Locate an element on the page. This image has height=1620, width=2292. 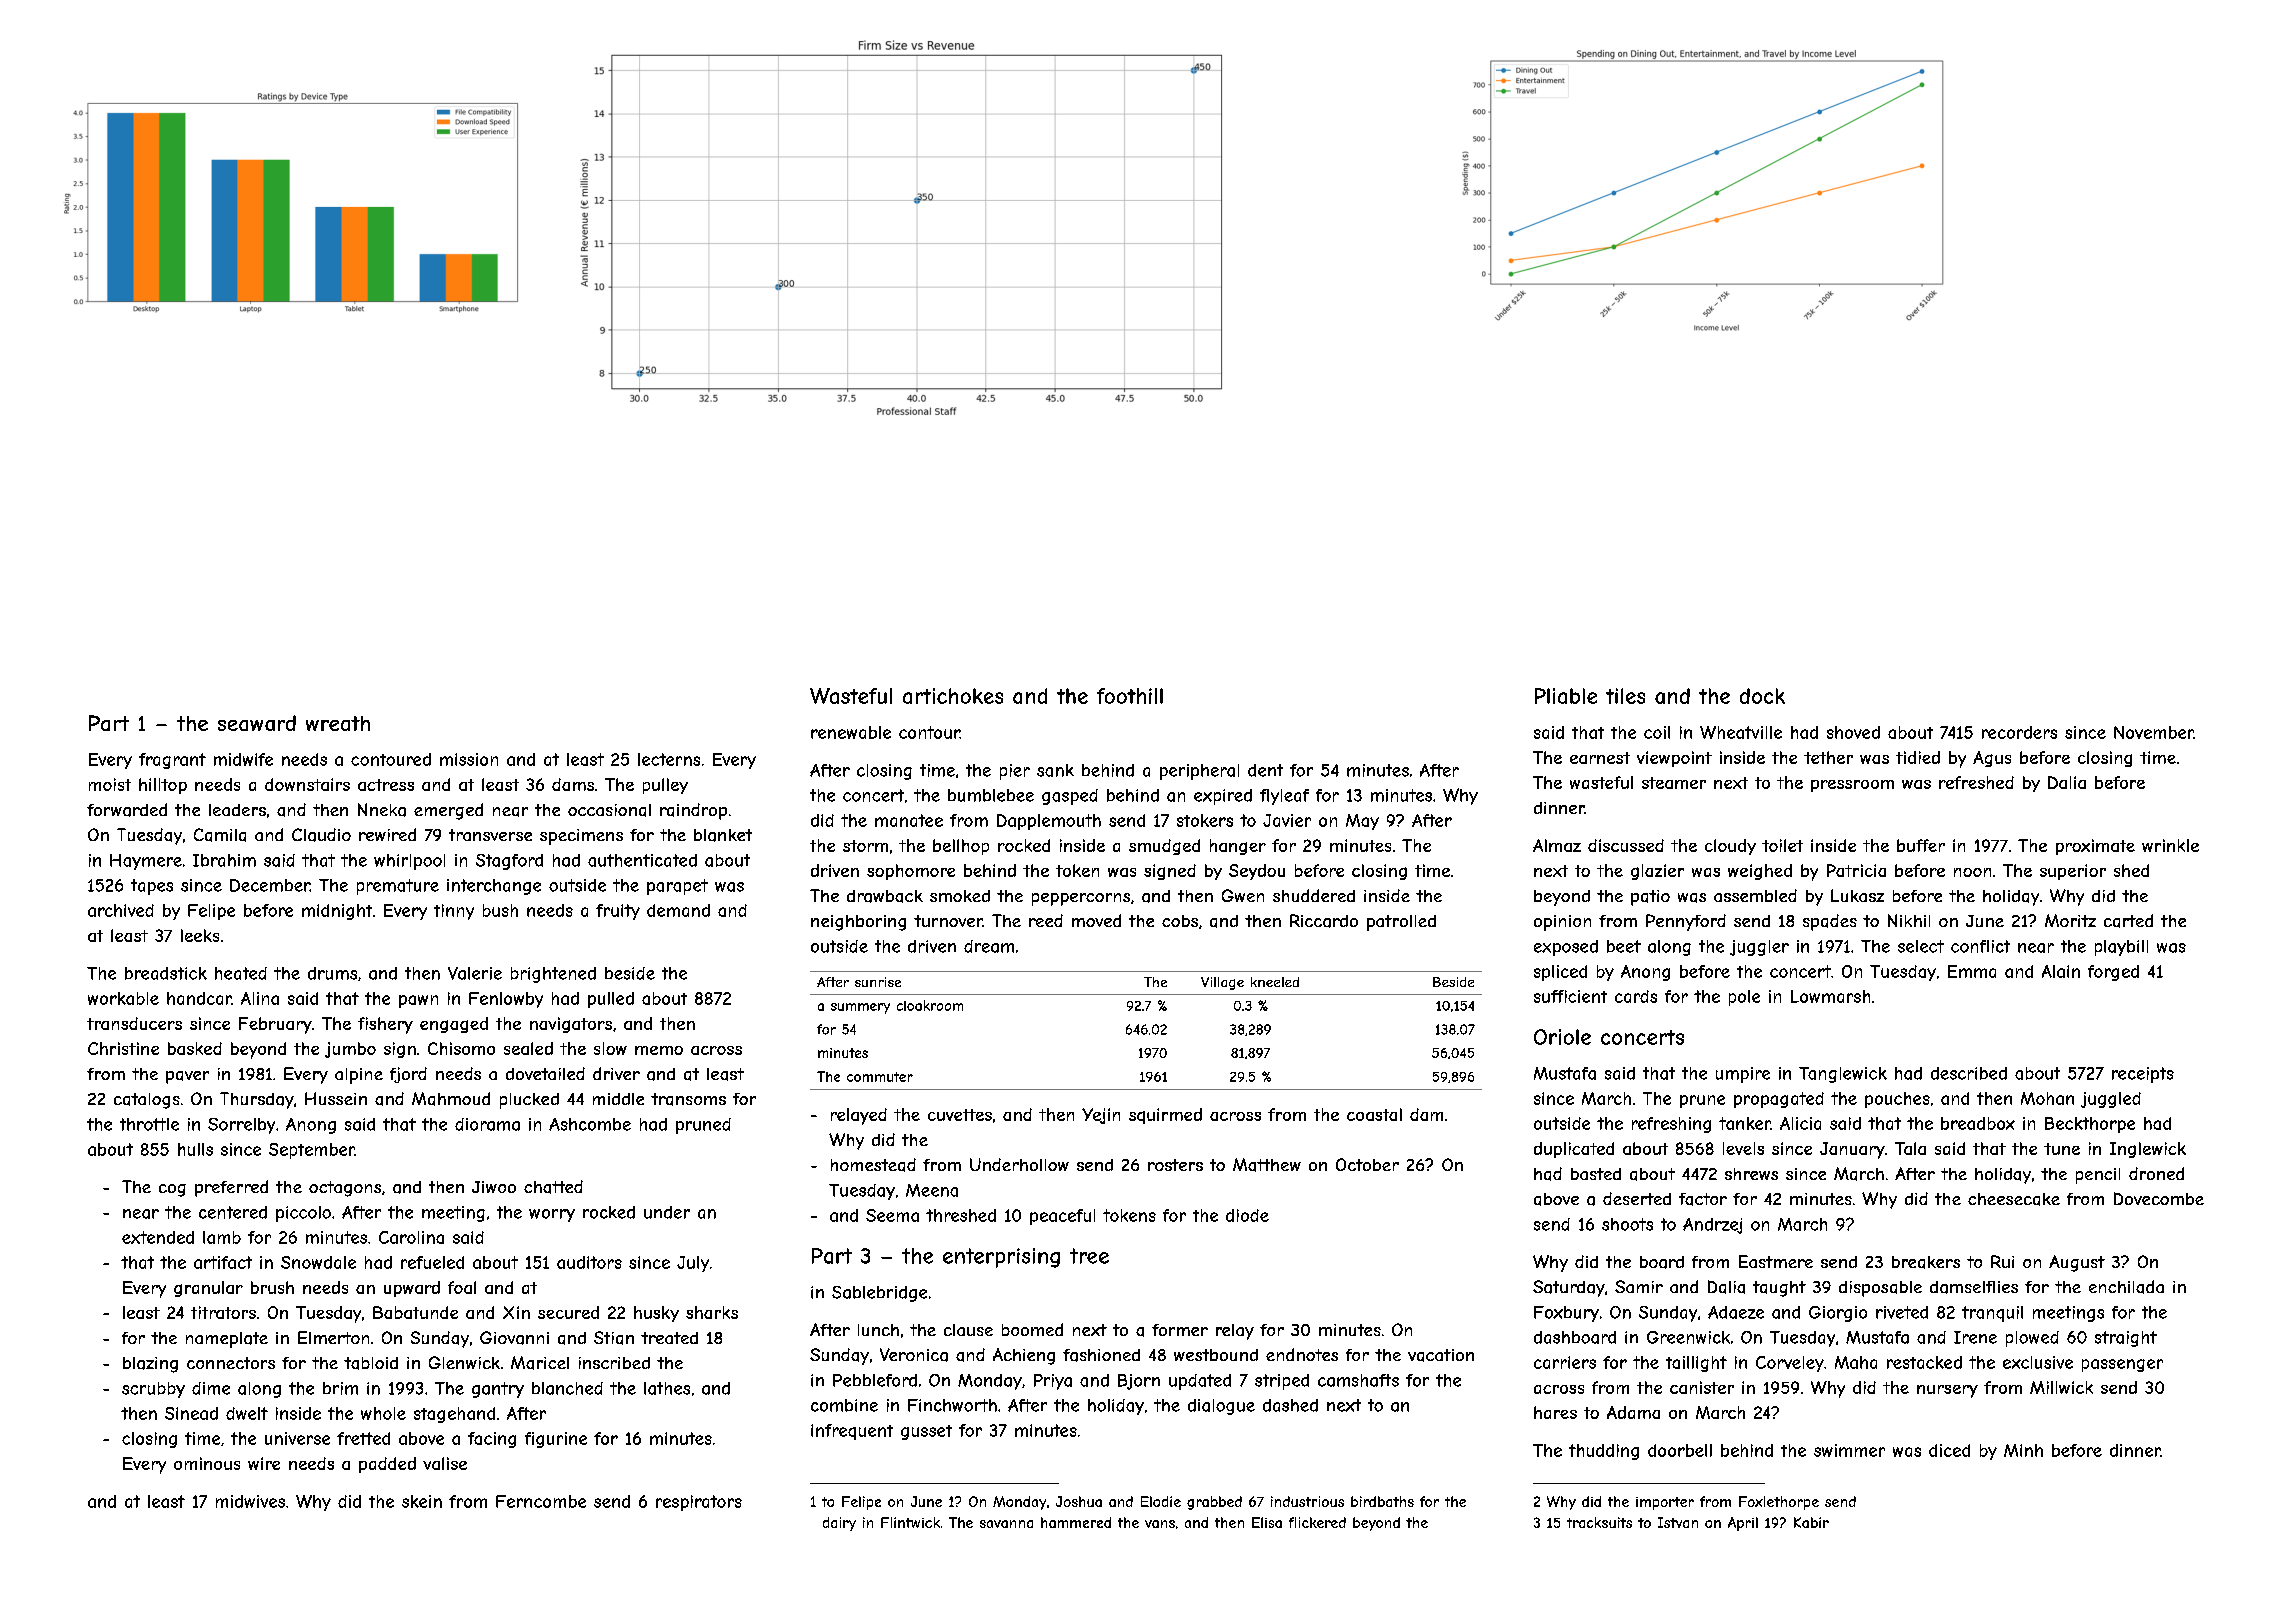
dairy is located at coordinates (839, 1524).
